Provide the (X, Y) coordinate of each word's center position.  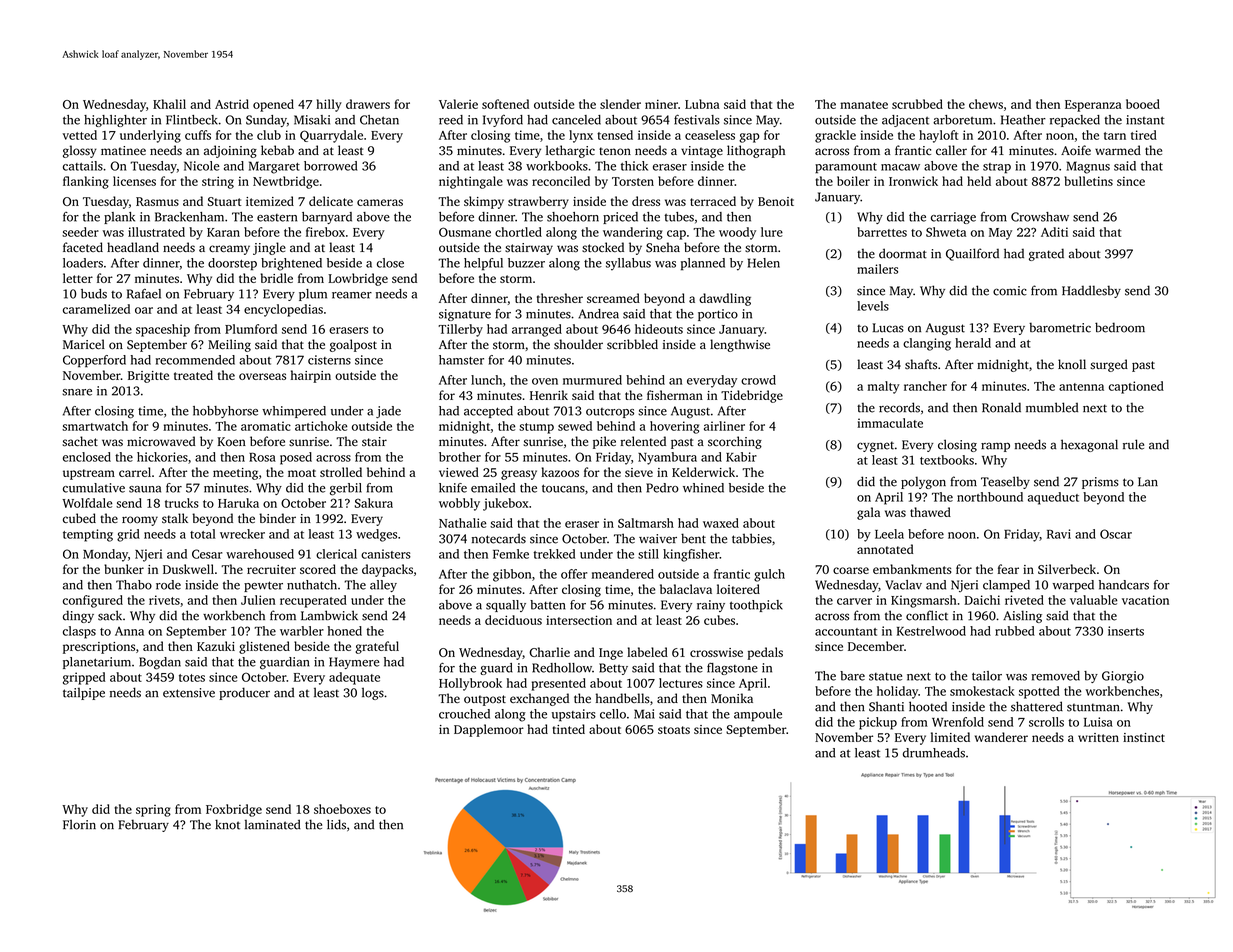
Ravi (1059, 534)
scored (318, 569)
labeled (647, 652)
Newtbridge (286, 182)
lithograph (756, 151)
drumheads (934, 753)
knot (227, 824)
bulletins (1088, 181)
